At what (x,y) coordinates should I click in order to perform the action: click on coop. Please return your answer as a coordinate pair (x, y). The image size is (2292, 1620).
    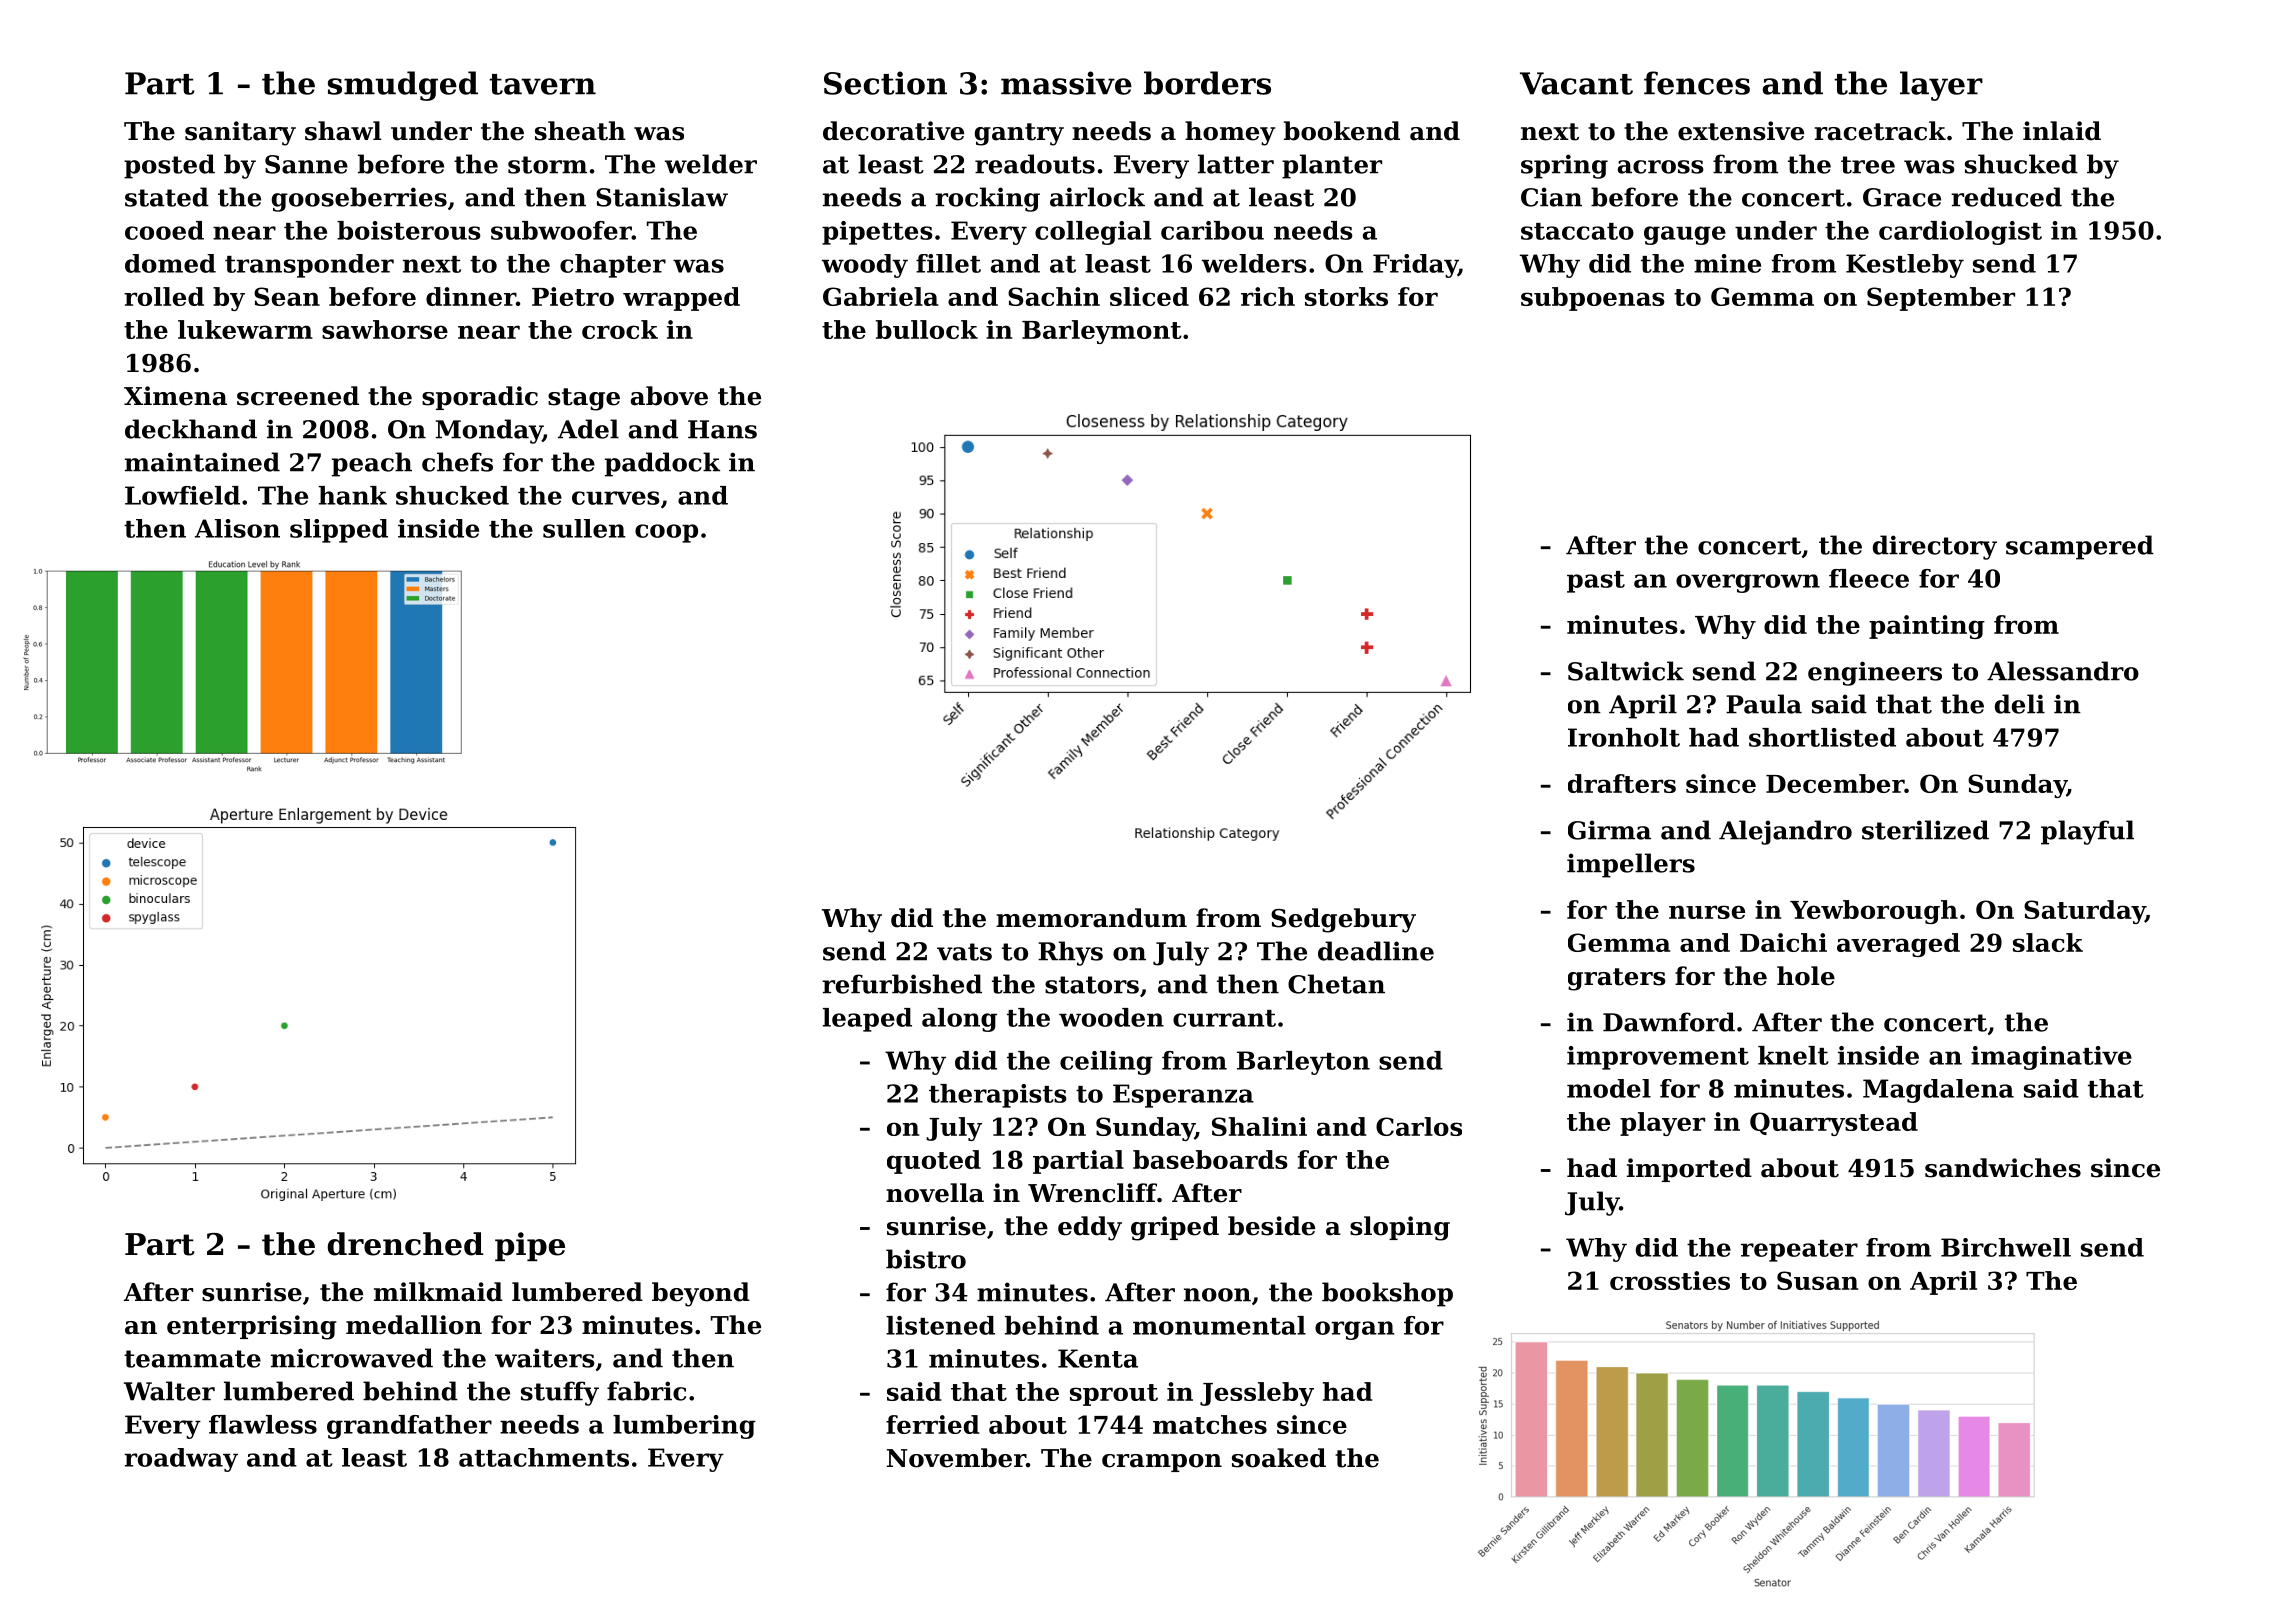
    Looking at the image, I should click on (666, 533).
